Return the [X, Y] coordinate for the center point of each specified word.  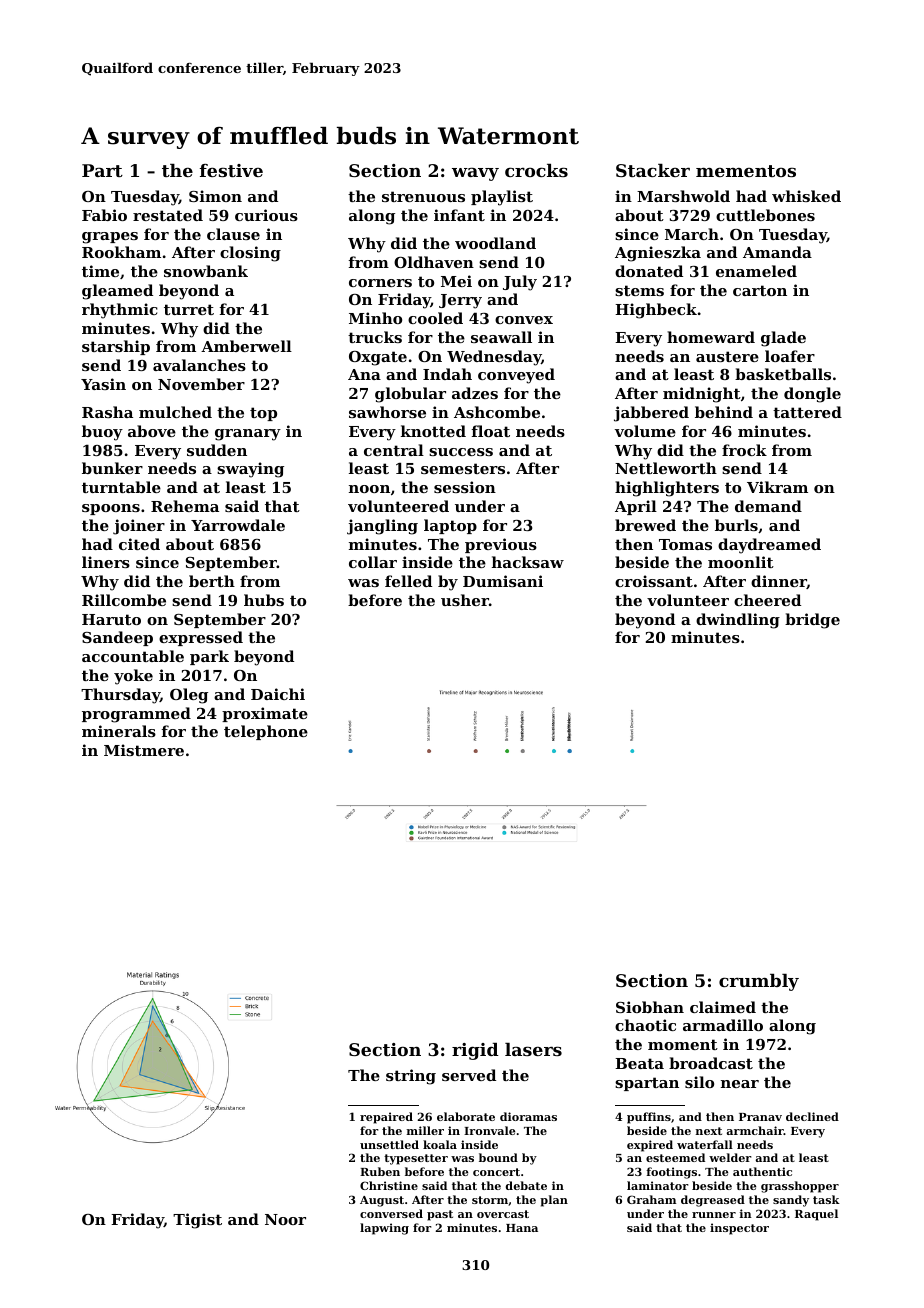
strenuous [423, 196]
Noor [285, 1219]
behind [724, 412]
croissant [654, 581]
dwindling [738, 621]
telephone [266, 732]
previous [501, 545]
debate [526, 1185]
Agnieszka [658, 254]
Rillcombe [124, 600]
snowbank [206, 271]
